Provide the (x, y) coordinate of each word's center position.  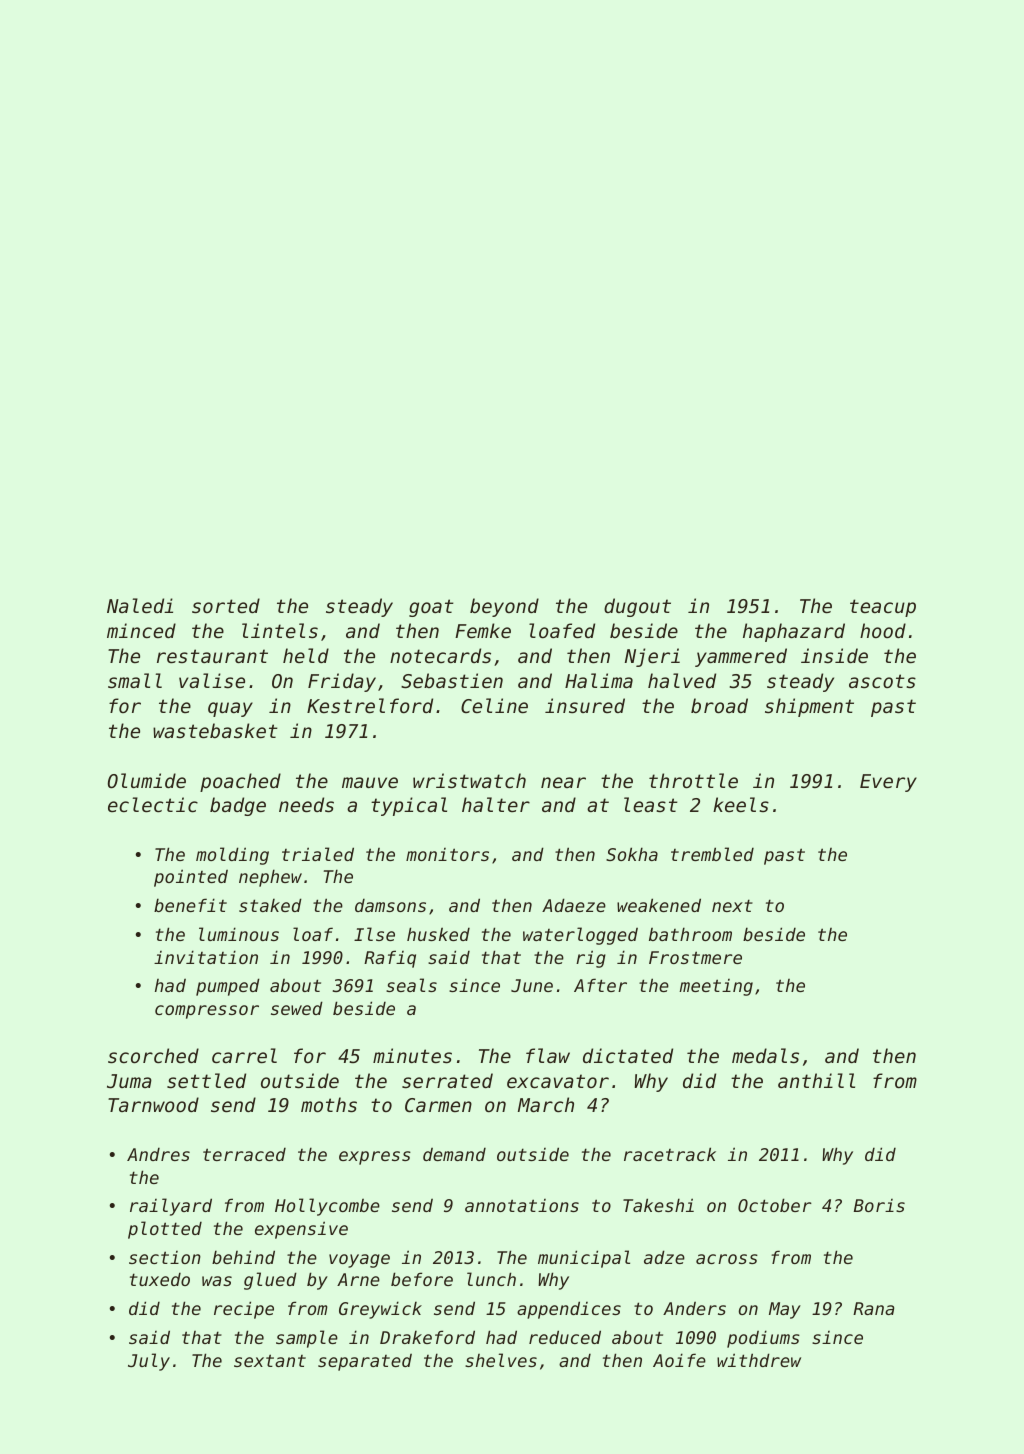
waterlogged (580, 936)
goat (431, 608)
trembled (712, 854)
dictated (628, 1055)
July (149, 1362)
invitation (206, 957)
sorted (226, 605)
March (546, 1104)
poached (240, 782)
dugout (637, 607)
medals (765, 1055)
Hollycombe (327, 1207)
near (563, 782)
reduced (565, 1337)
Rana (873, 1308)
